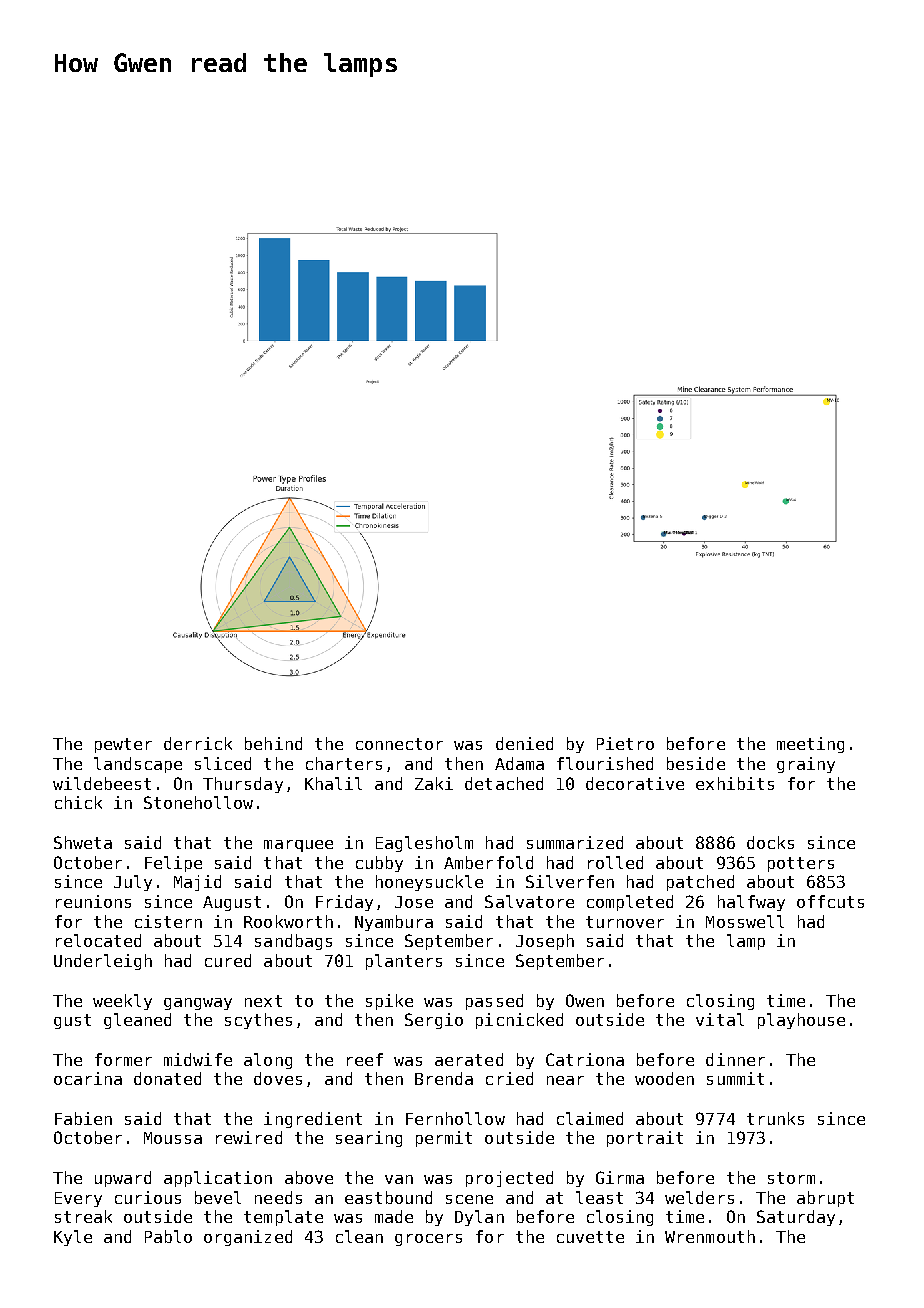  What do you see at coordinates (137, 1021) in the page?
I see `gleaned` at bounding box center [137, 1021].
